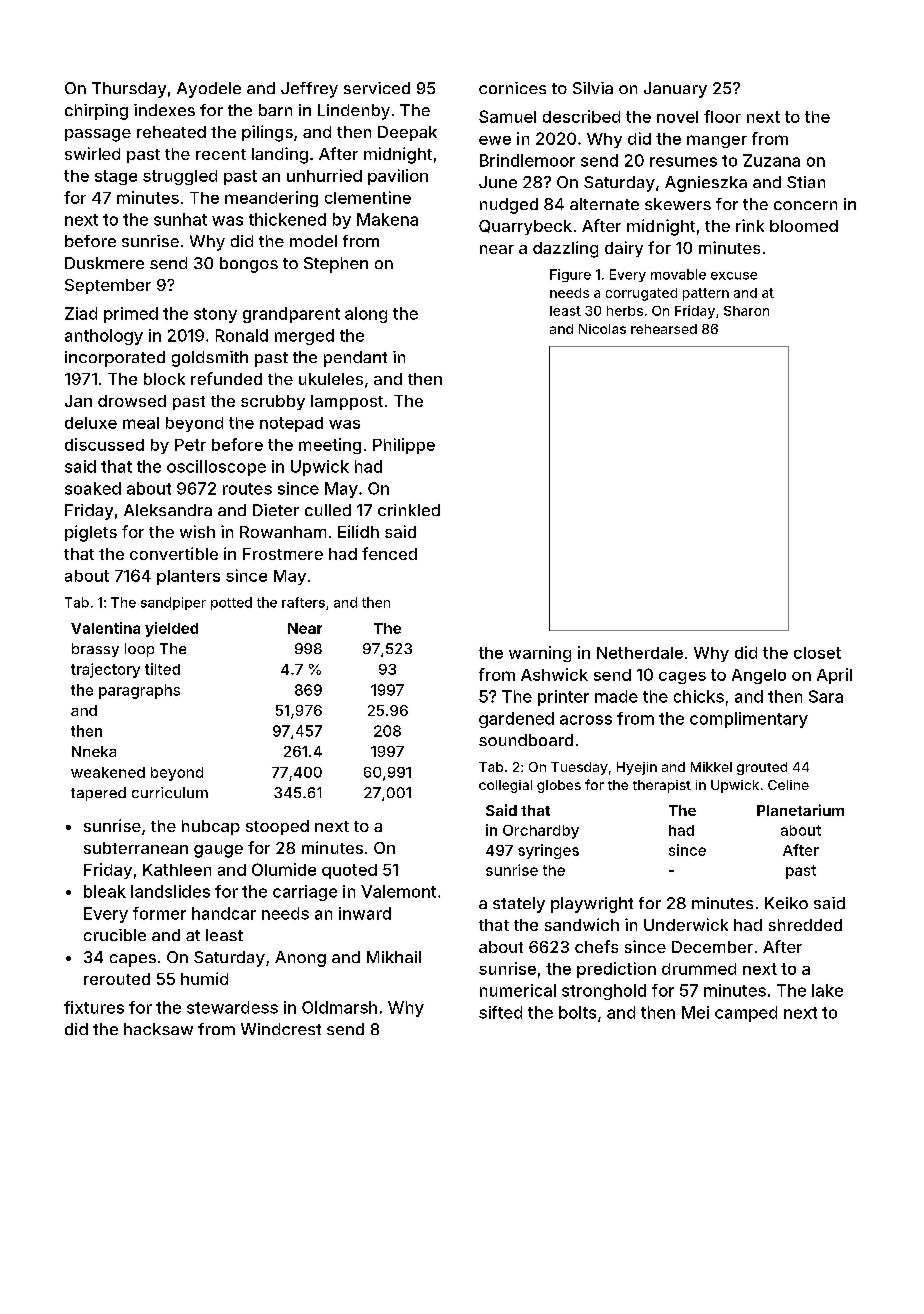 The height and width of the screenshot is (1314, 924). Describe the element at coordinates (581, 116) in the screenshot. I see `described` at that location.
